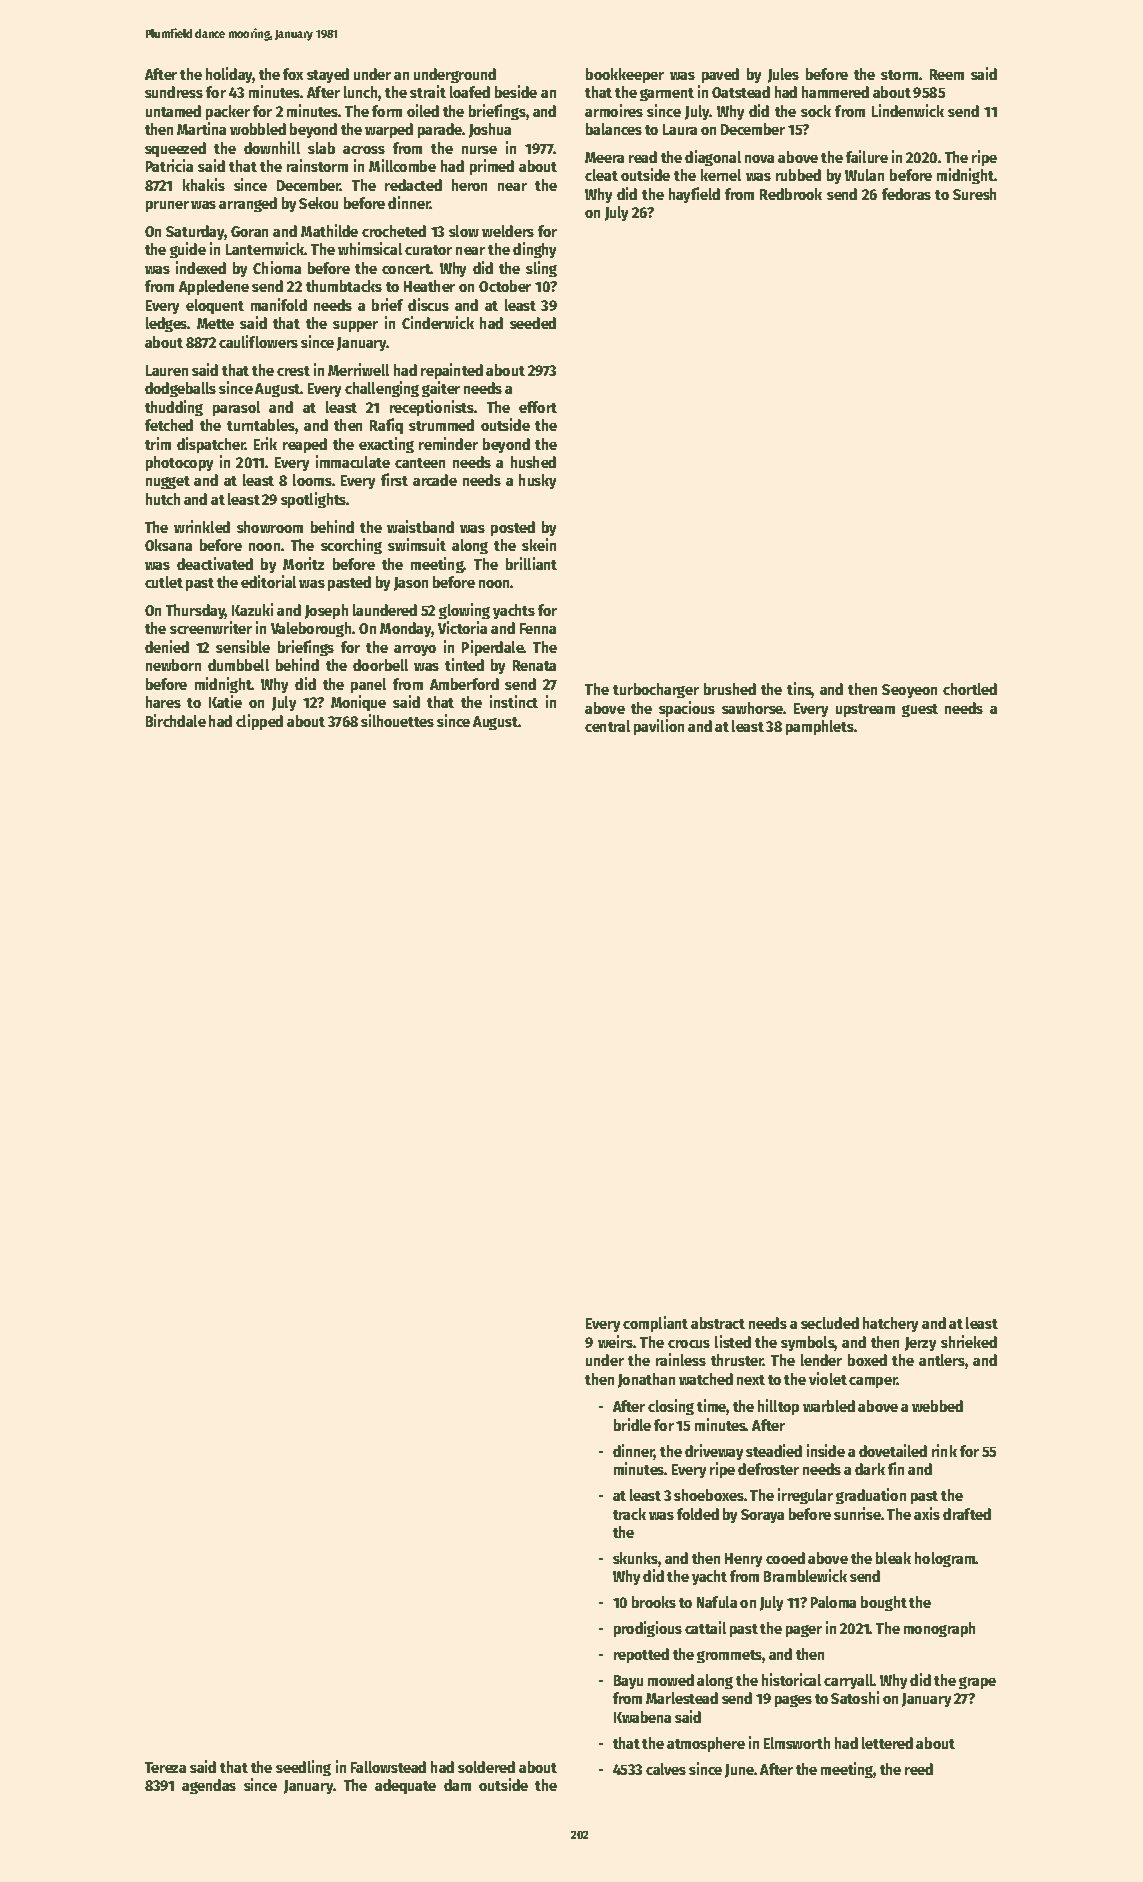 The height and width of the image is (1882, 1143). What do you see at coordinates (364, 150) in the image?
I see `across` at bounding box center [364, 150].
